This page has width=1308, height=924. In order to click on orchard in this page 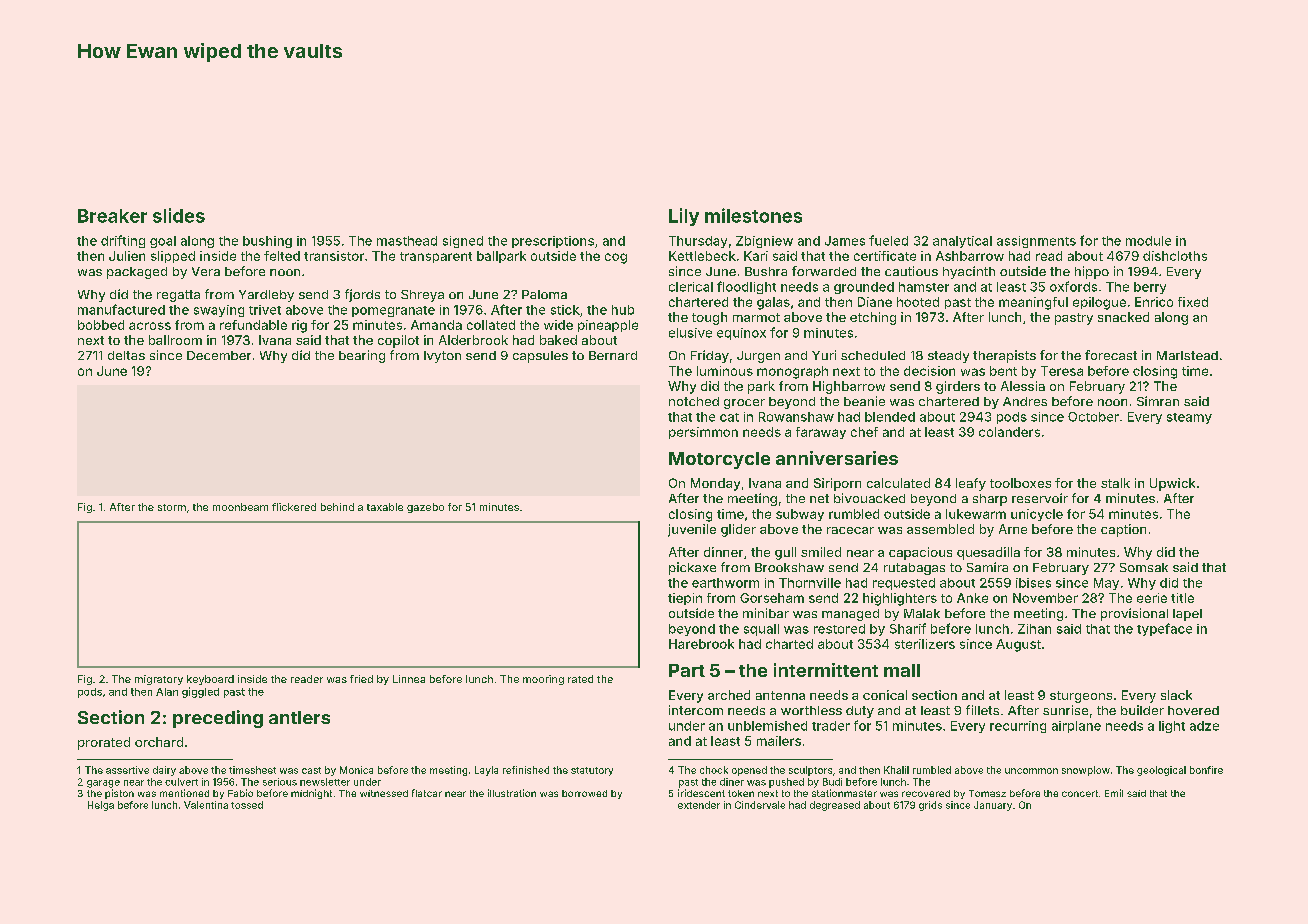, I will do `click(159, 742)`.
